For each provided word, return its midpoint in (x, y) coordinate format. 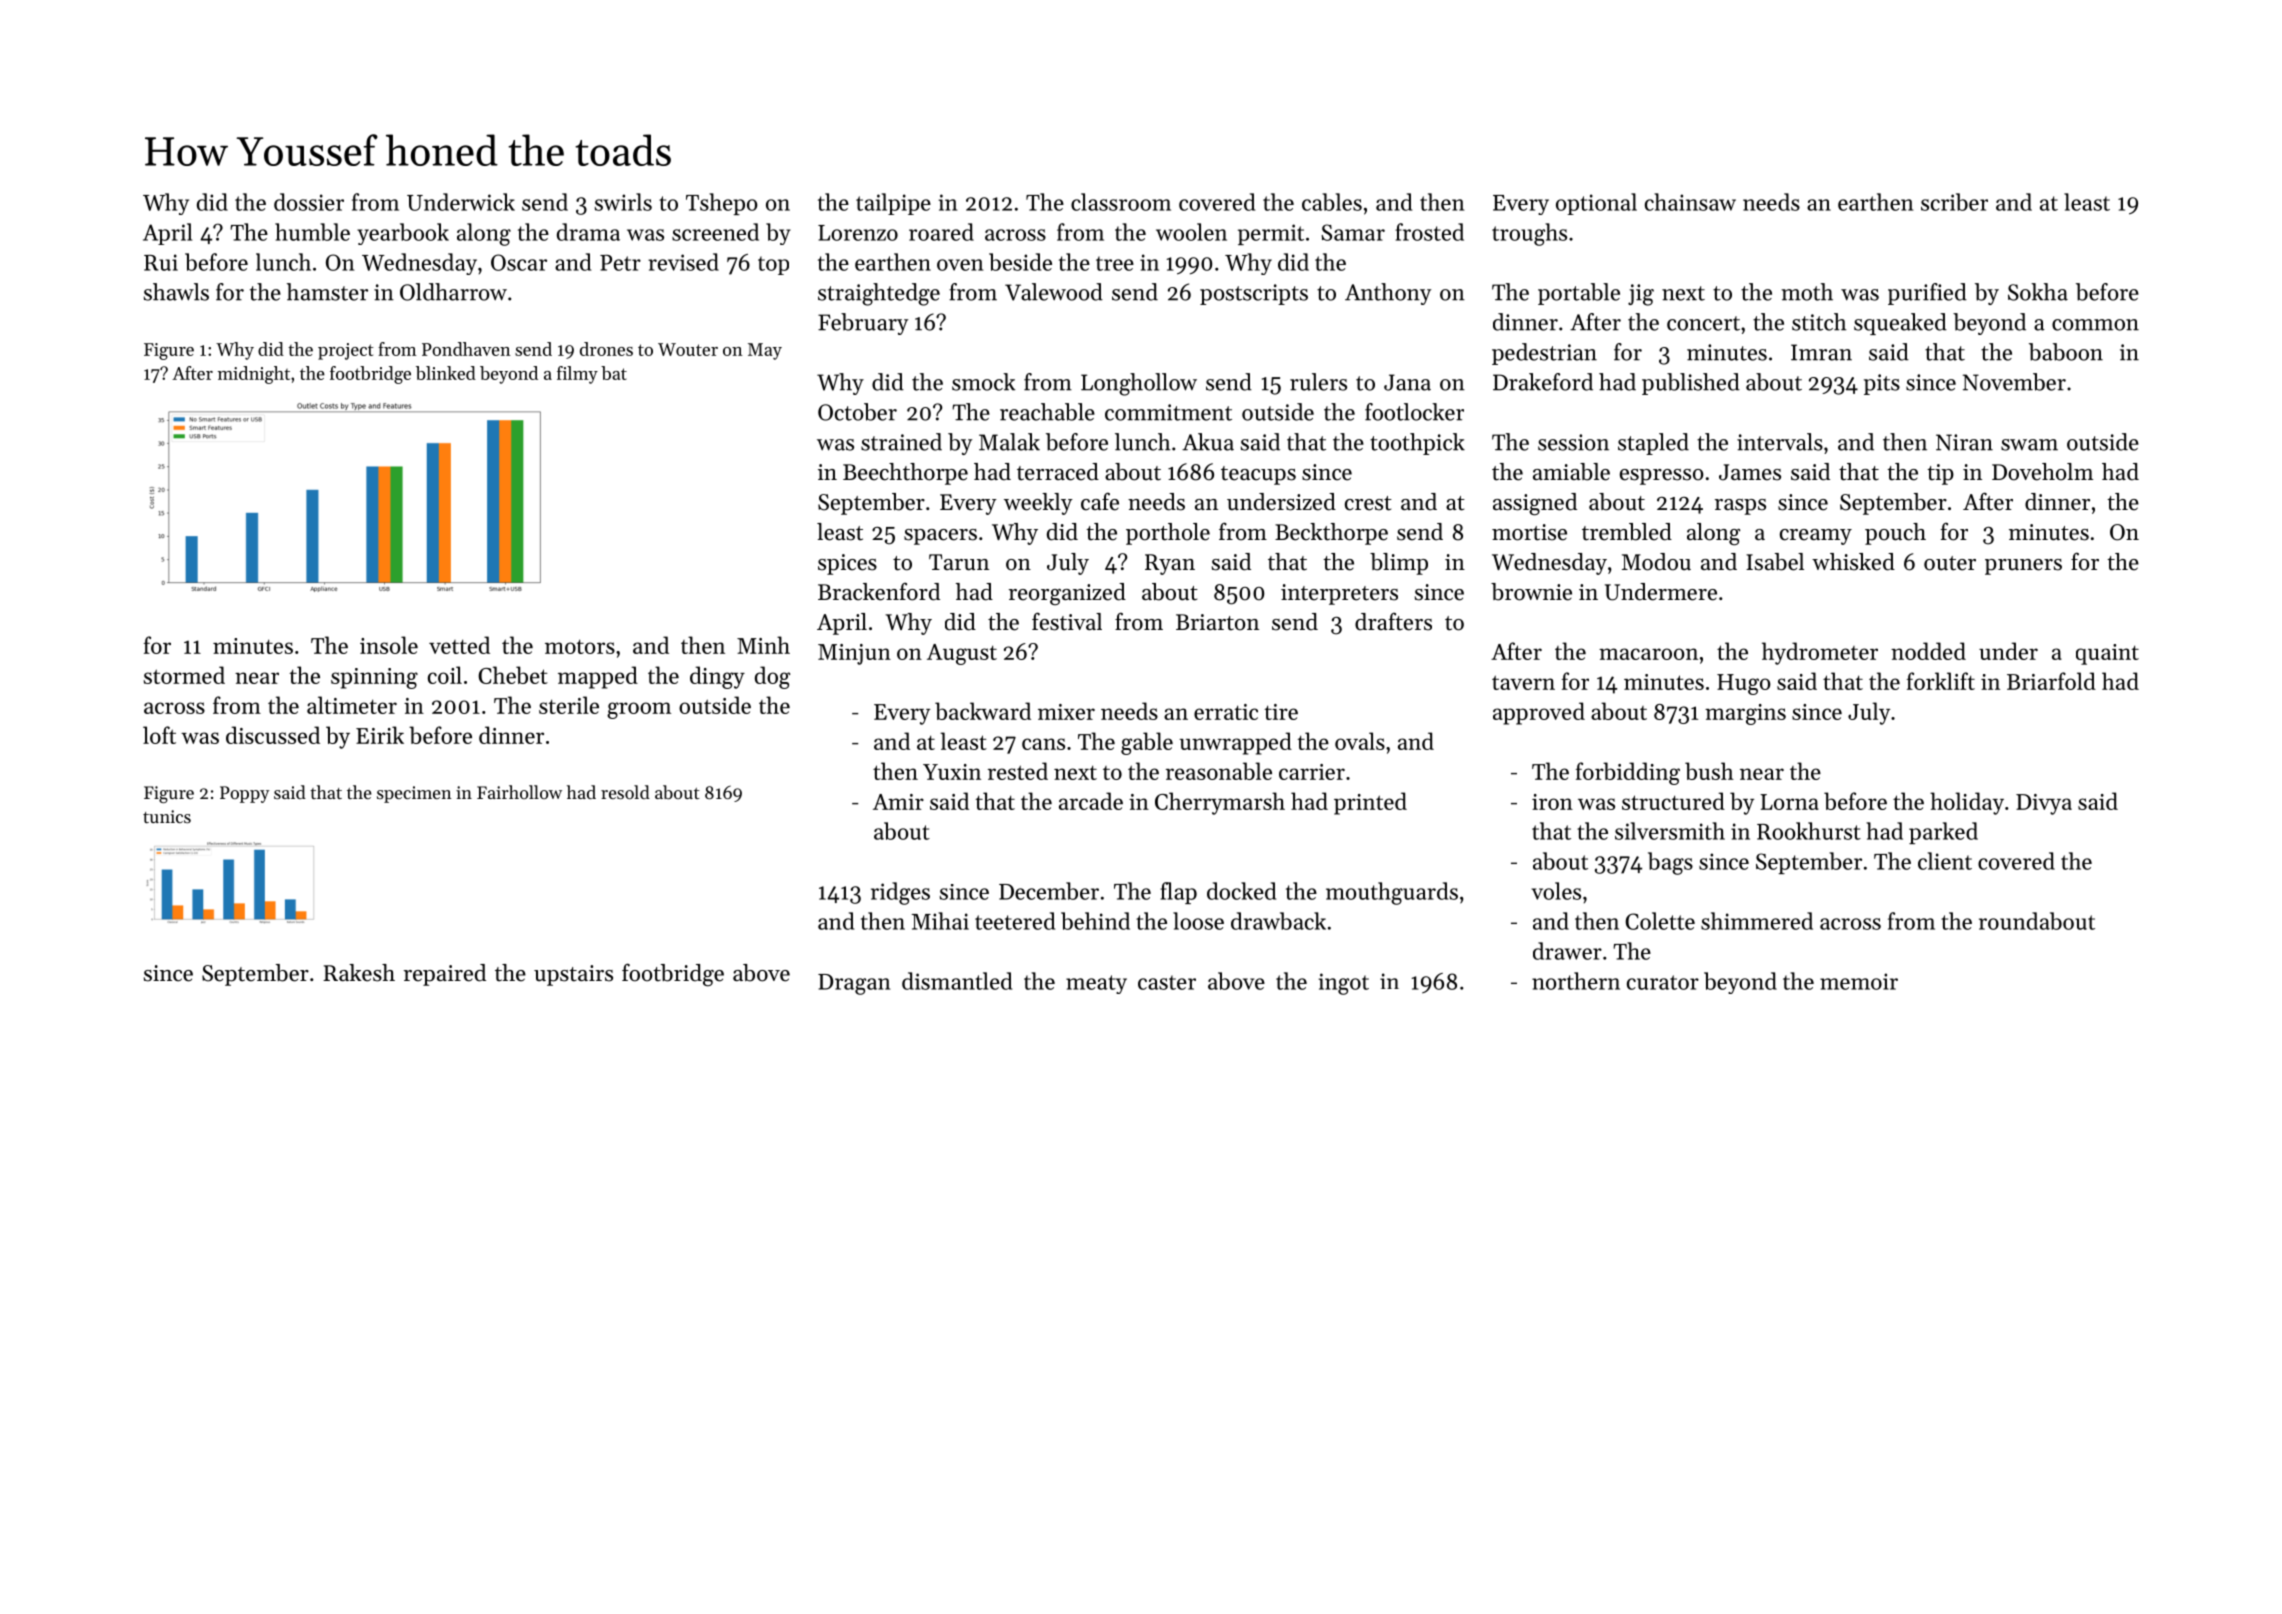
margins (1745, 714)
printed (1370, 803)
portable (1579, 294)
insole (389, 645)
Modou (1656, 562)
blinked (446, 373)
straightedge (879, 294)
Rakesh (359, 973)
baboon (2066, 352)
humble (312, 232)
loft (159, 735)
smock (983, 382)
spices (847, 564)
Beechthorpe (905, 474)
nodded (1928, 651)
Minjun (854, 654)
